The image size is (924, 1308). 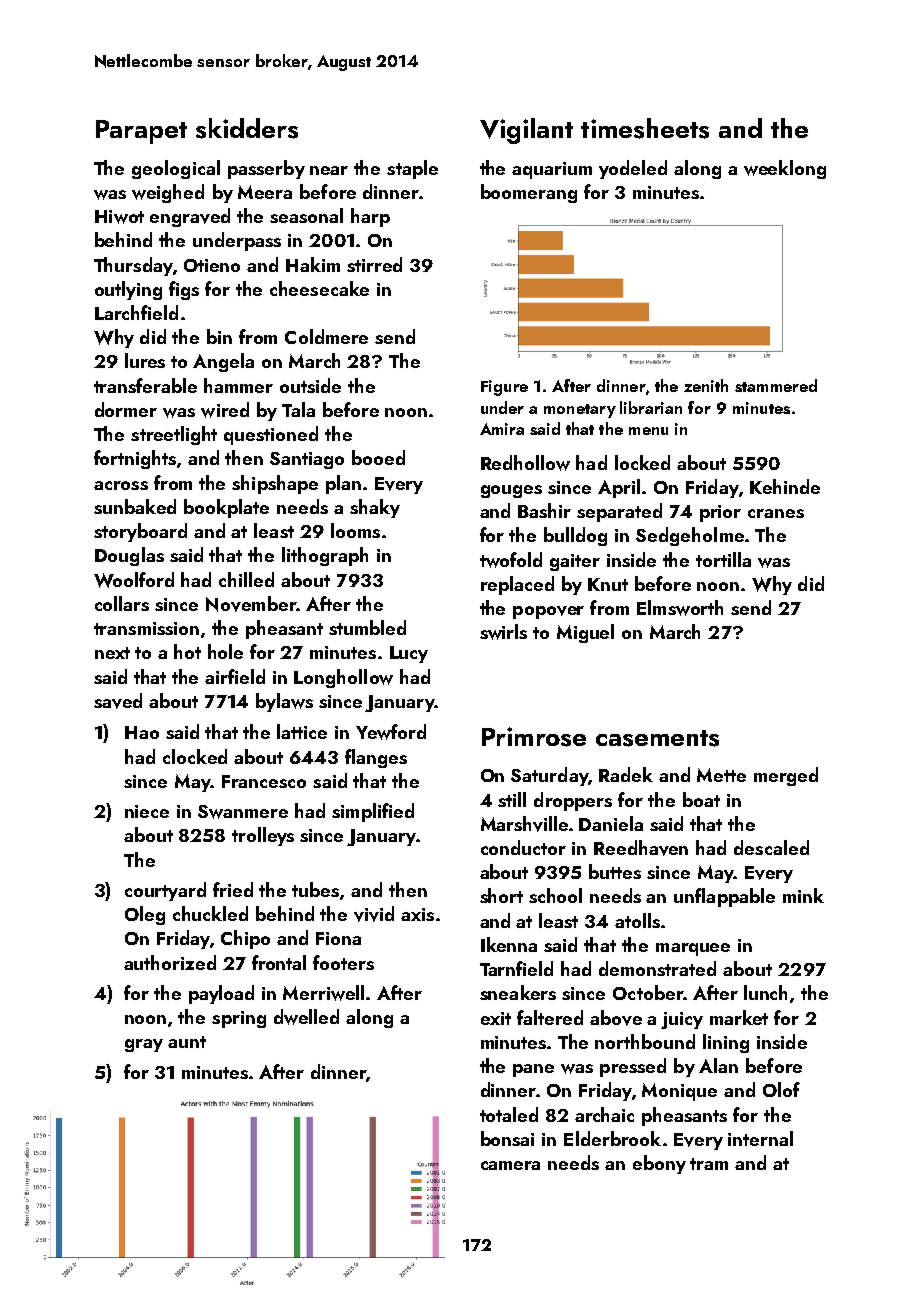 What do you see at coordinates (315, 889) in the screenshot?
I see `tubes` at bounding box center [315, 889].
